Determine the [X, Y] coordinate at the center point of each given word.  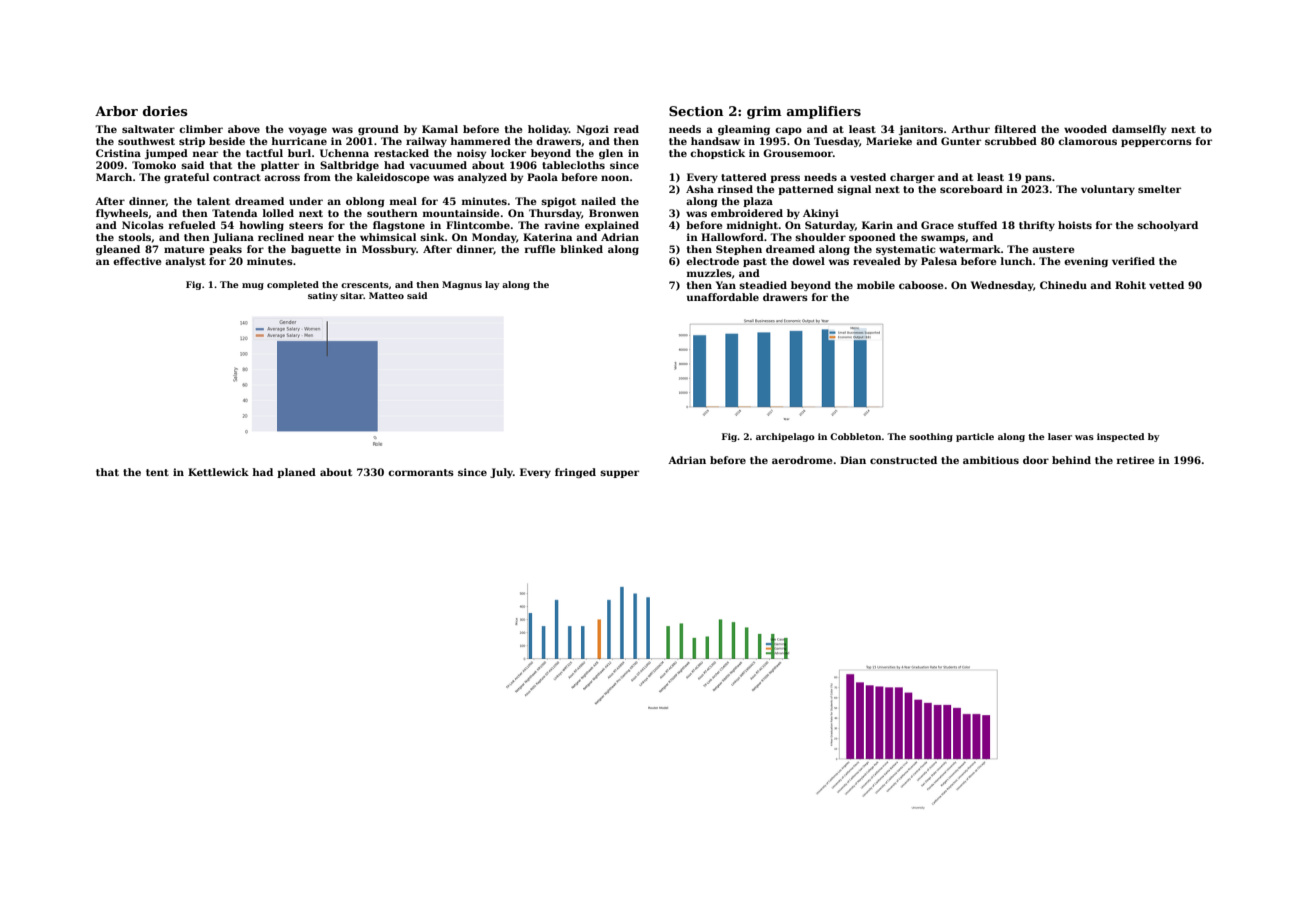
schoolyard [1167, 226]
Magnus [462, 285]
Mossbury [389, 250]
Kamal [440, 129]
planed [296, 473]
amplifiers [824, 112]
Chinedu [1063, 285]
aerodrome [802, 460]
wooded [1085, 129]
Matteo [386, 295]
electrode [712, 261]
